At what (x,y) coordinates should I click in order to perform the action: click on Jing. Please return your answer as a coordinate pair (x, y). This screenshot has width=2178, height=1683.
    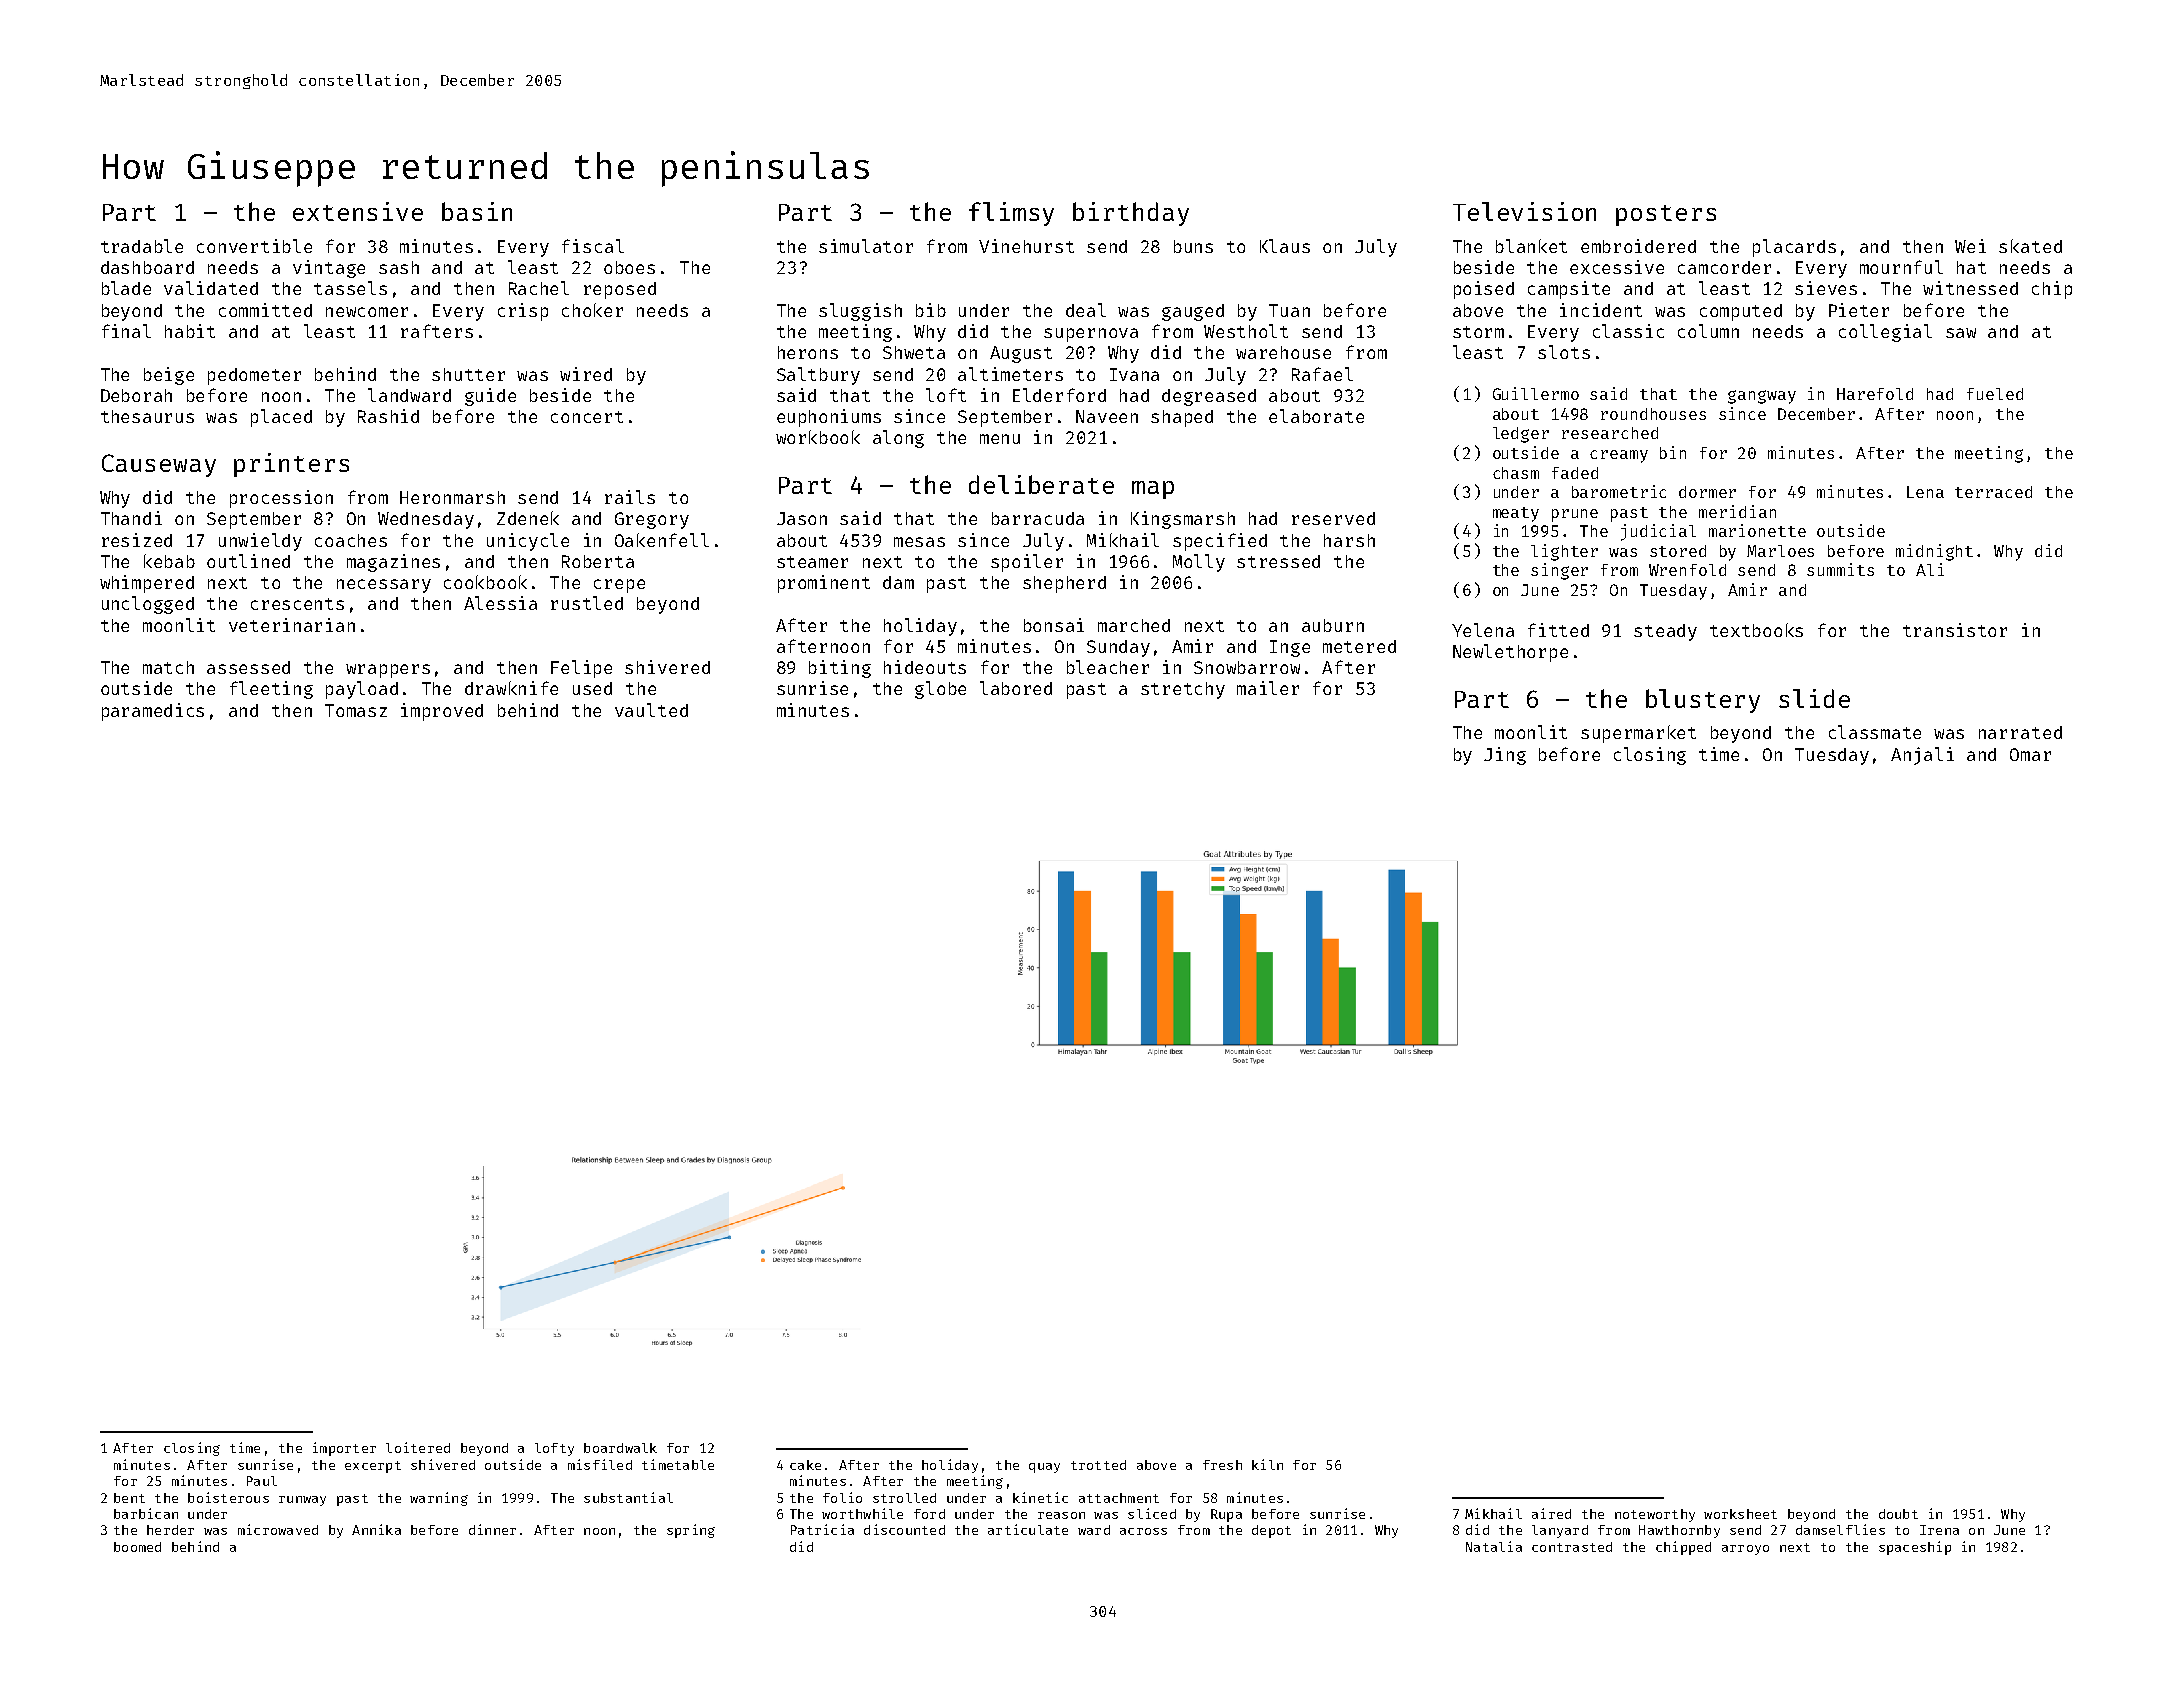
    Looking at the image, I should click on (1505, 756).
